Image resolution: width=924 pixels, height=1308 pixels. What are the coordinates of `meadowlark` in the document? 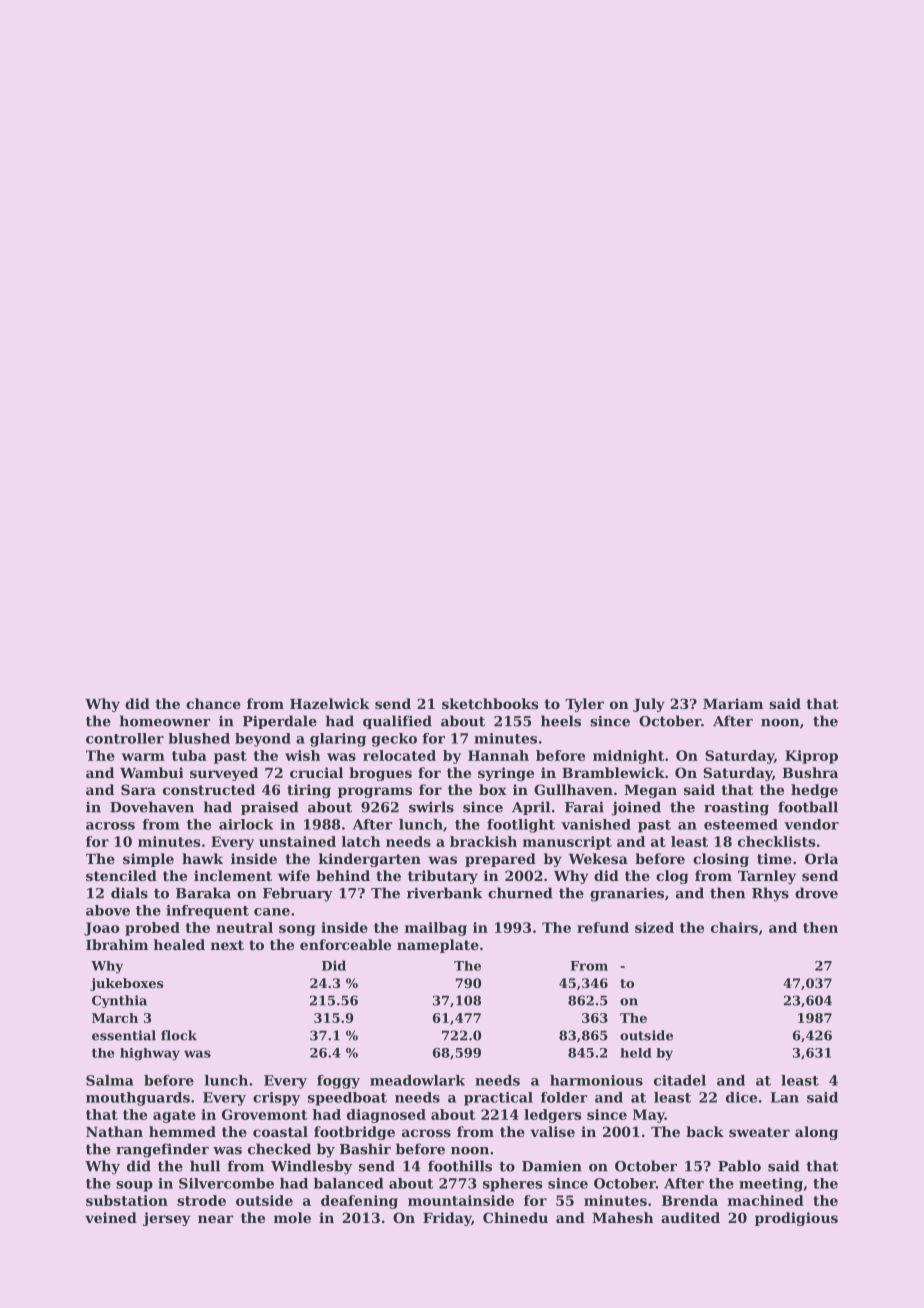 It's located at (417, 1080).
